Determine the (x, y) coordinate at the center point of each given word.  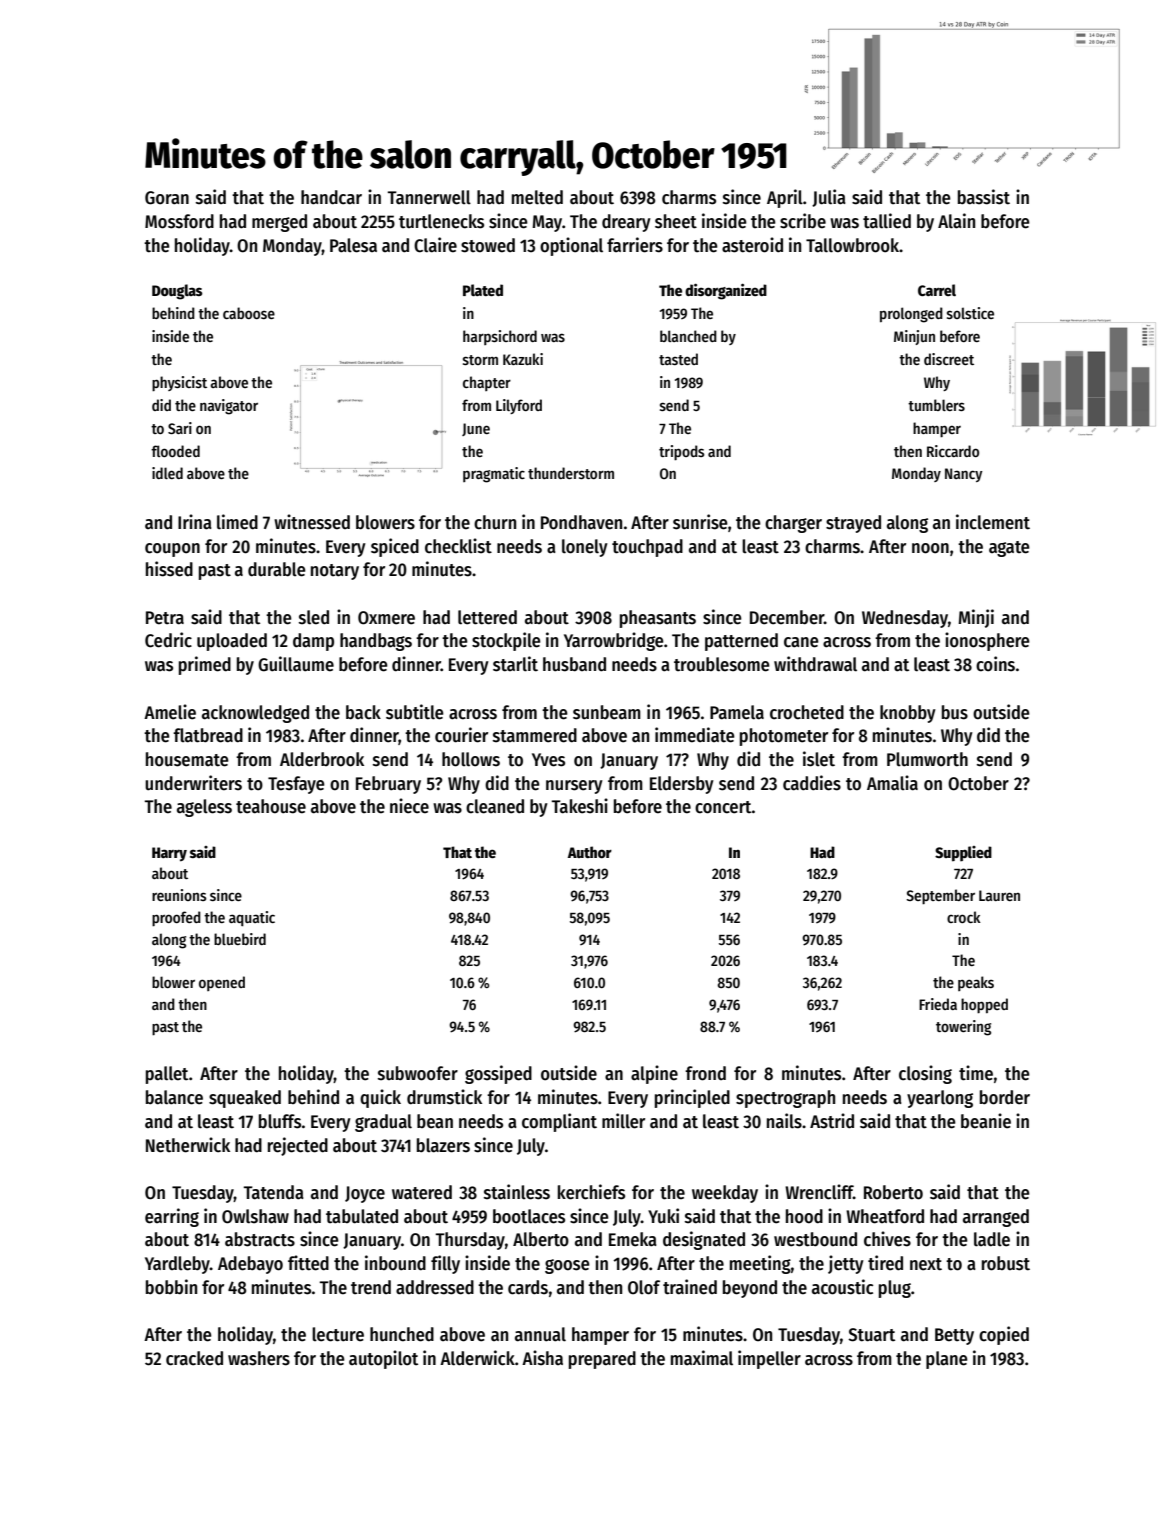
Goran (167, 198)
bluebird (240, 939)
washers (259, 1358)
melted (537, 197)
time (976, 1073)
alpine (654, 1074)
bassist (984, 197)
